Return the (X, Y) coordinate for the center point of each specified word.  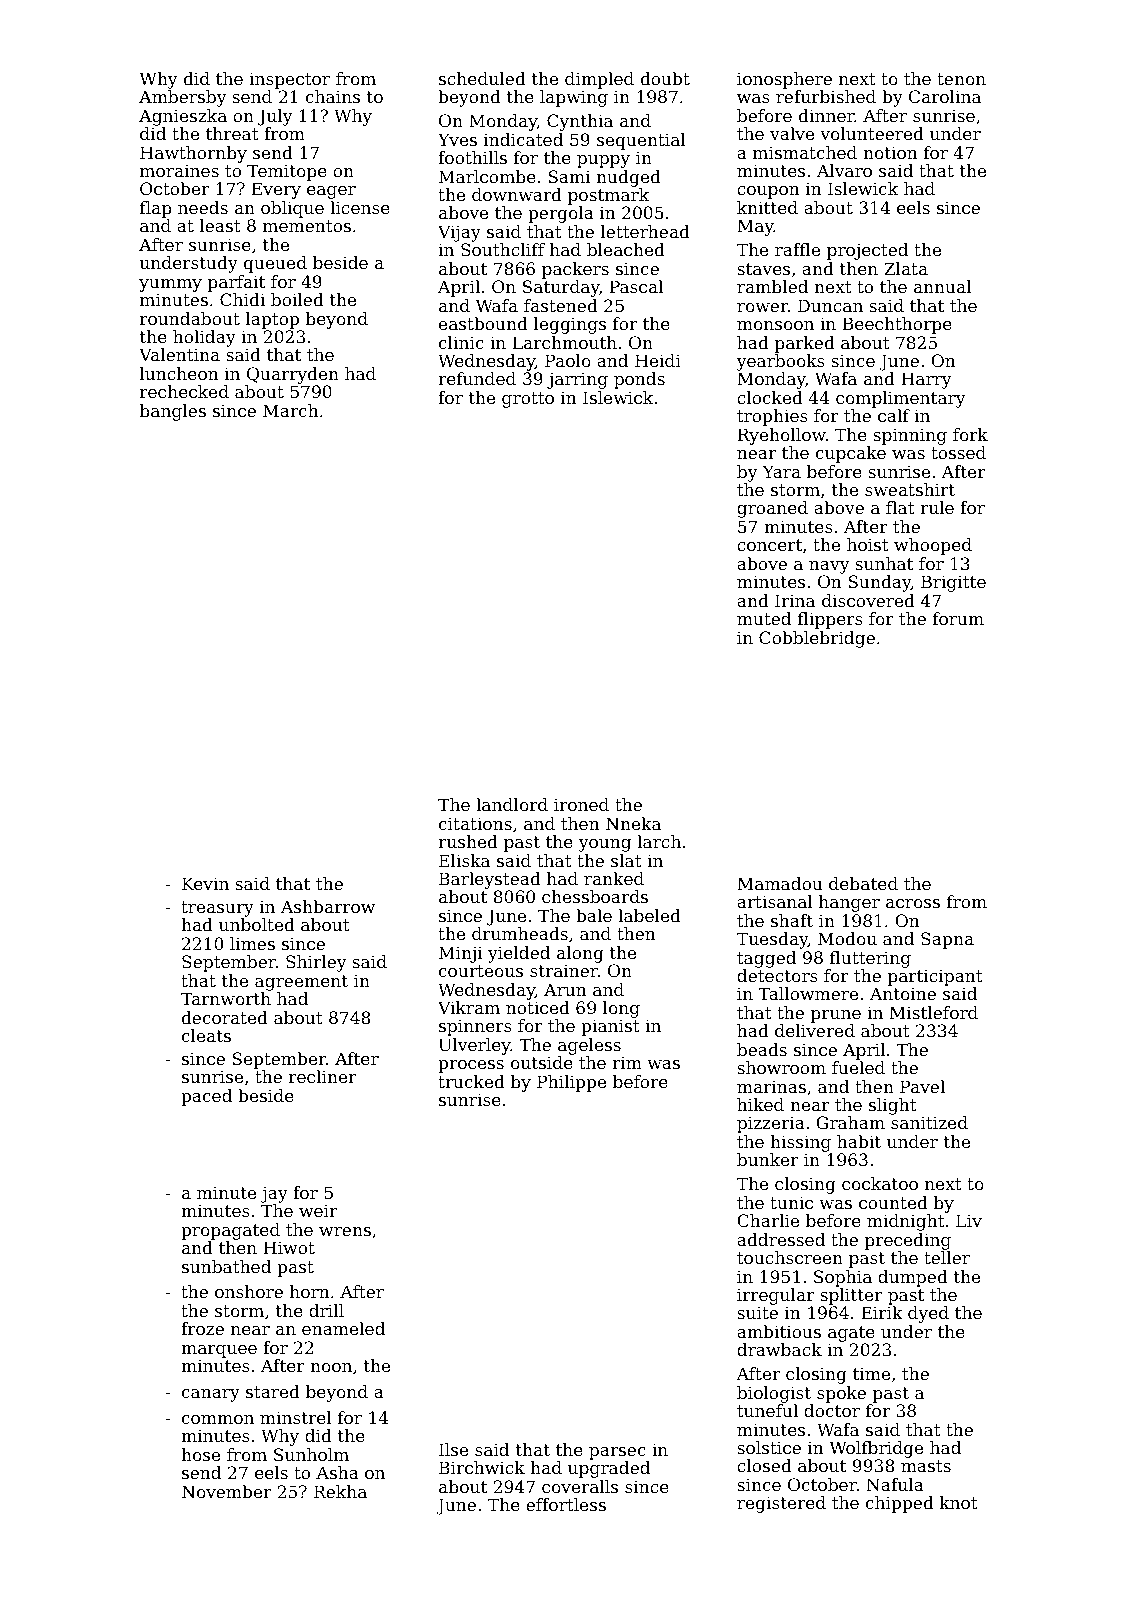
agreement (301, 983)
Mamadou (780, 883)
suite (757, 1312)
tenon (961, 79)
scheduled (482, 78)
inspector (289, 80)
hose (200, 1454)
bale (594, 915)
